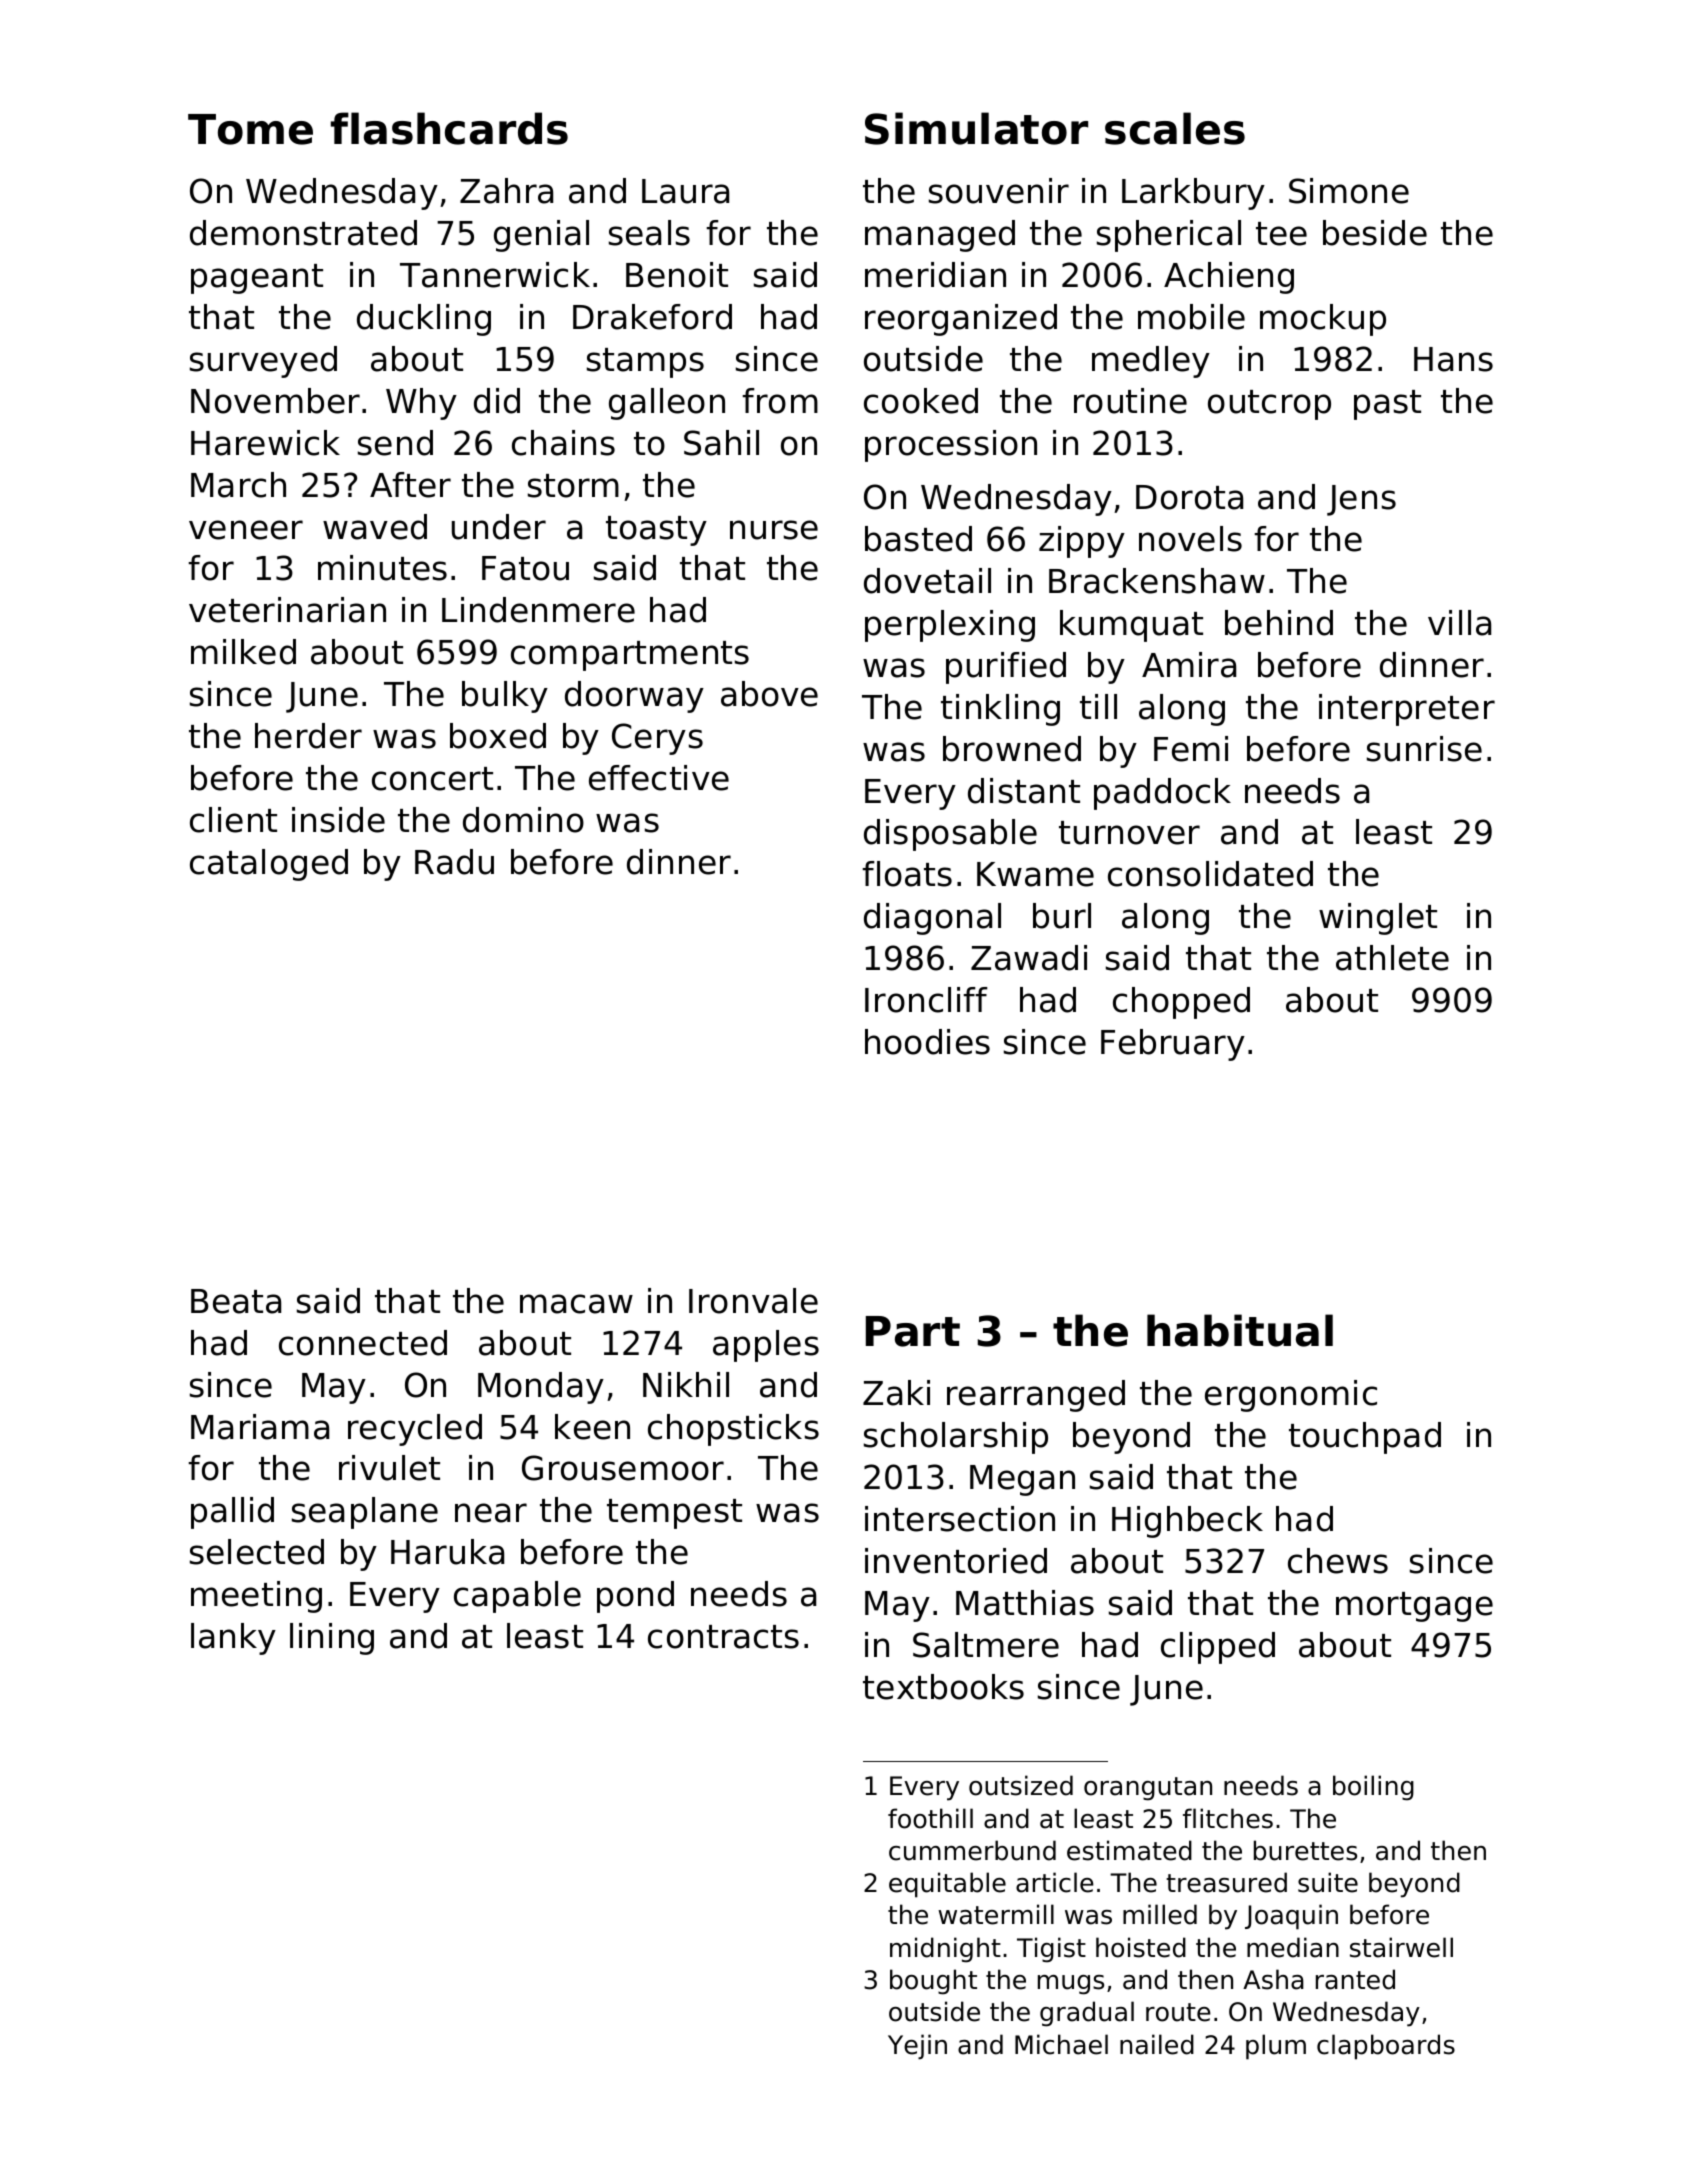 This screenshot has height=2178, width=1683. Describe the element at coordinates (424, 320) in the screenshot. I see `duckling` at that location.
